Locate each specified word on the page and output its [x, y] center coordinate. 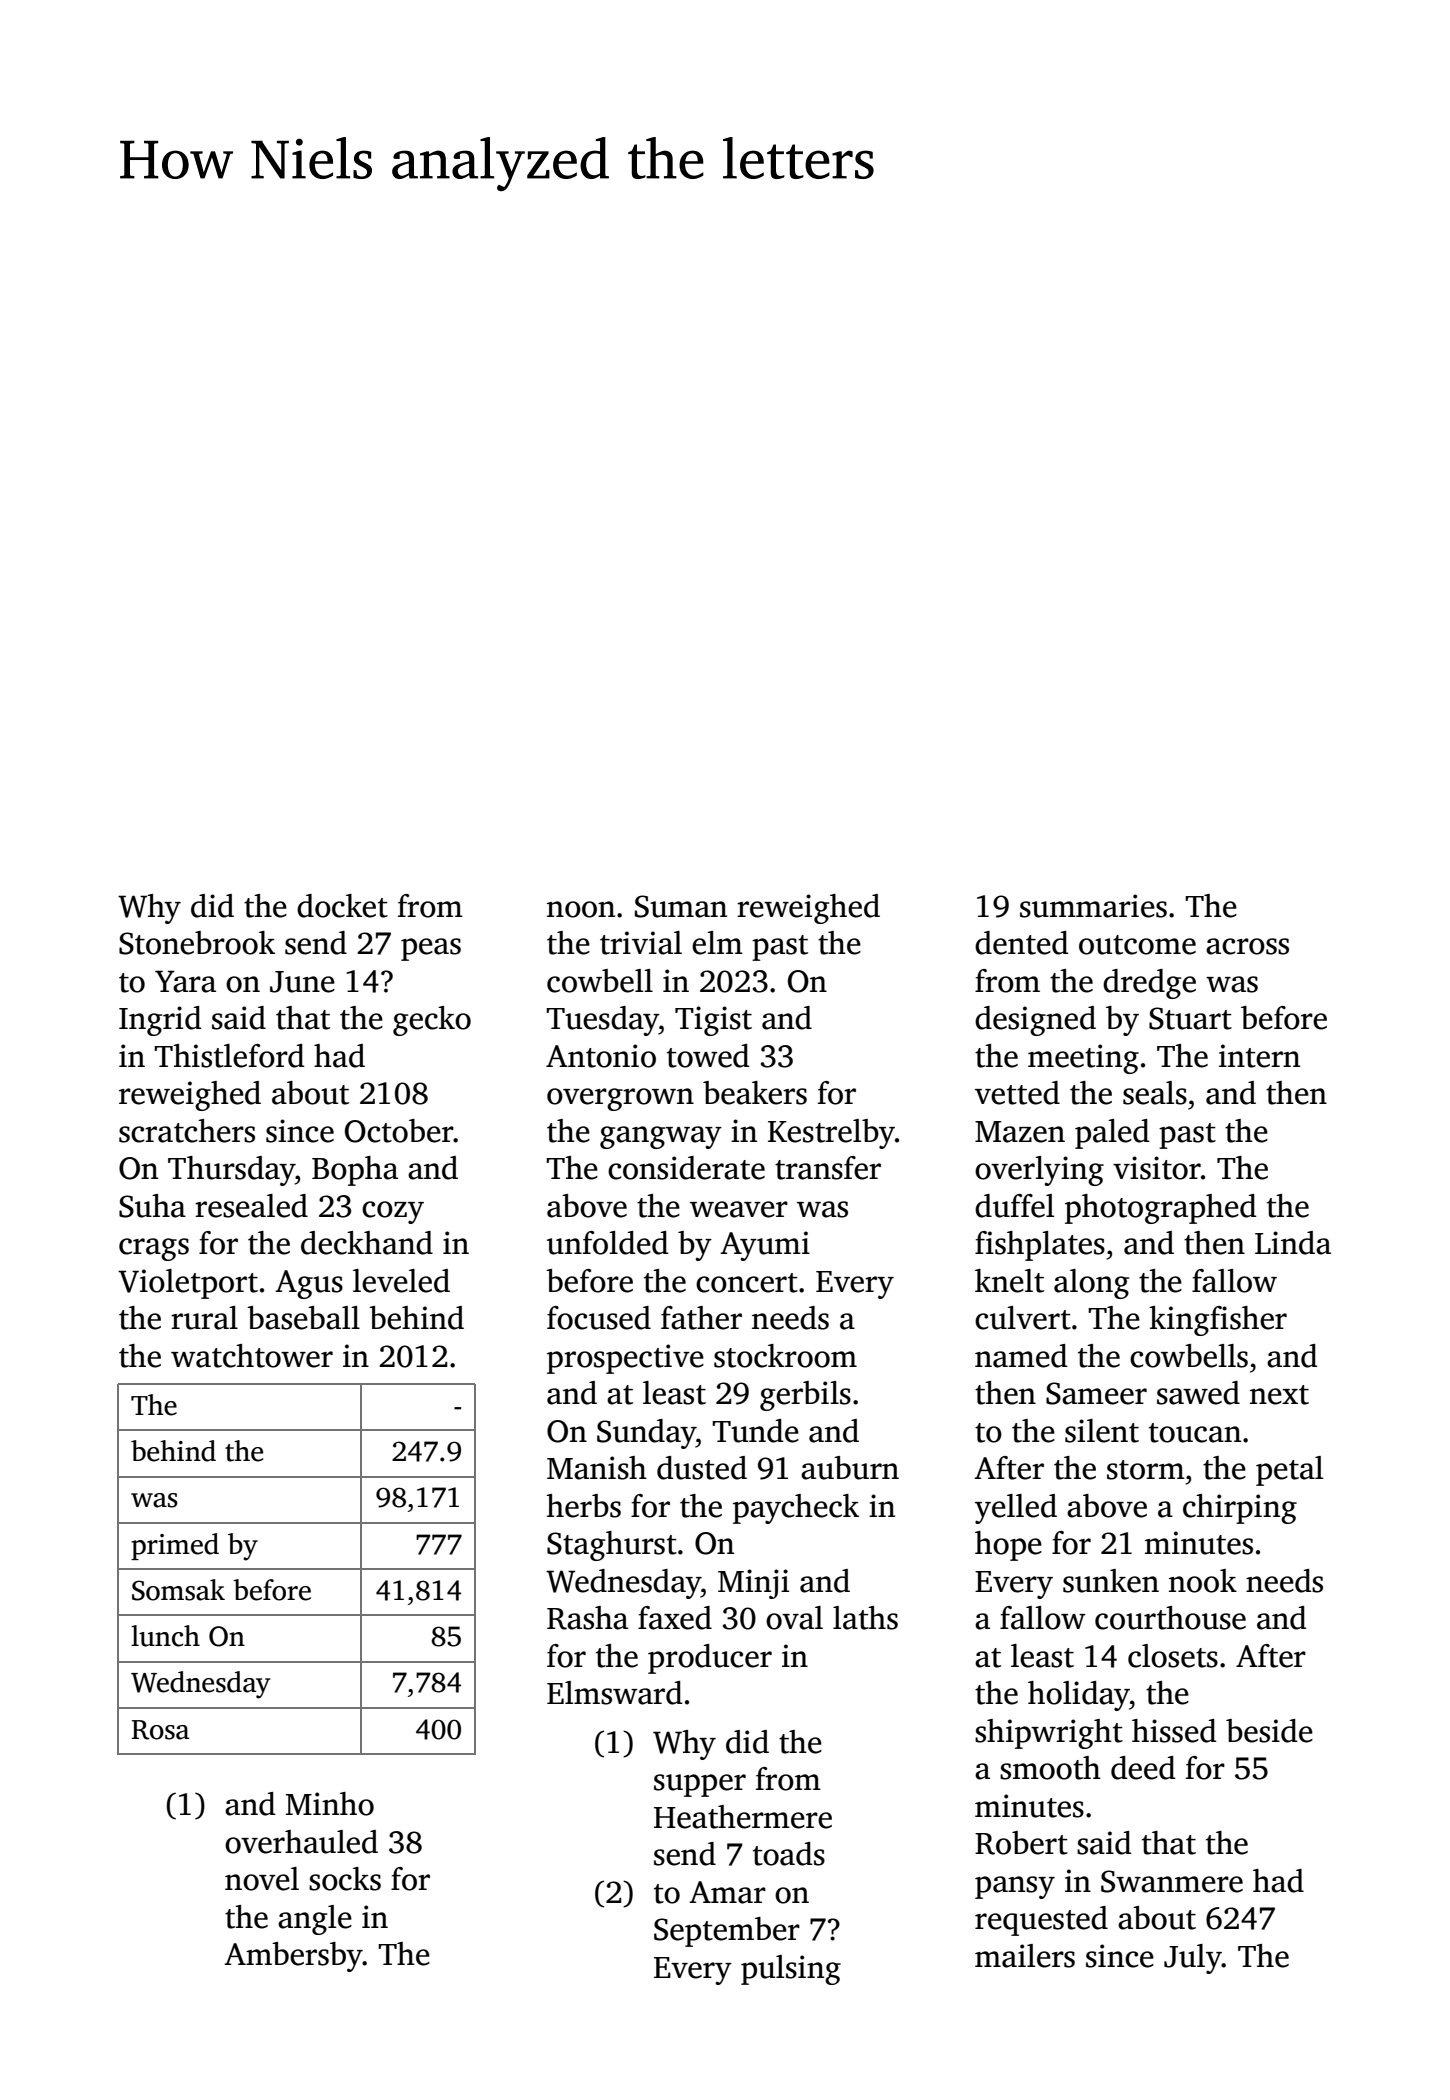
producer [710, 1659]
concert [747, 1283]
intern [1259, 1056]
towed [708, 1056]
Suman [681, 906]
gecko [432, 1021]
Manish [597, 1468]
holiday [1079, 1696]
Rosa [161, 1730]
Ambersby [293, 1957]
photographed [1160, 1209]
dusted [702, 1468]
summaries [1093, 906]
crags [154, 1249]
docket [342, 906]
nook [1203, 1581]
